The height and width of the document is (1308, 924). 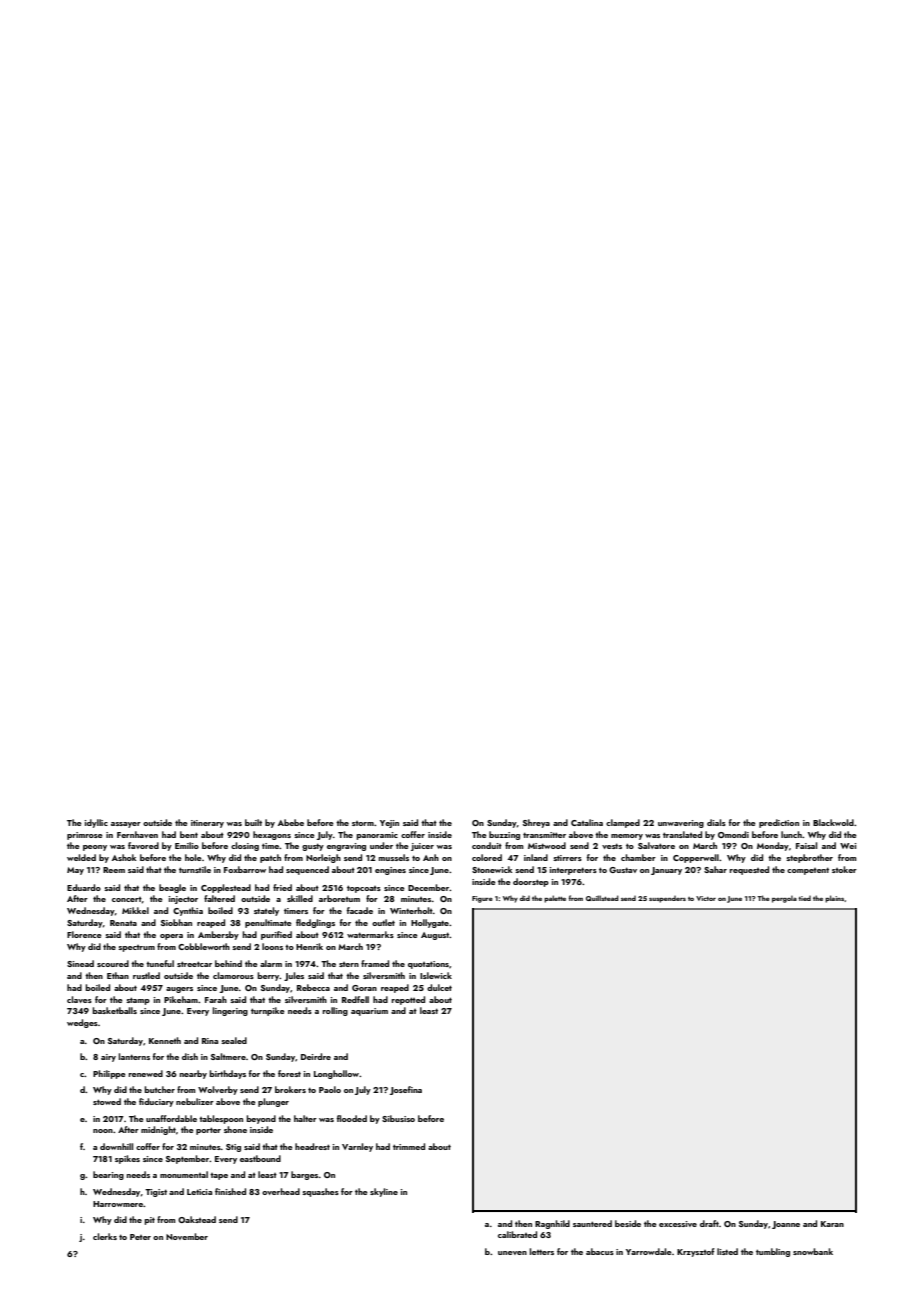 What do you see at coordinates (184, 1174) in the document?
I see `monumental` at bounding box center [184, 1174].
